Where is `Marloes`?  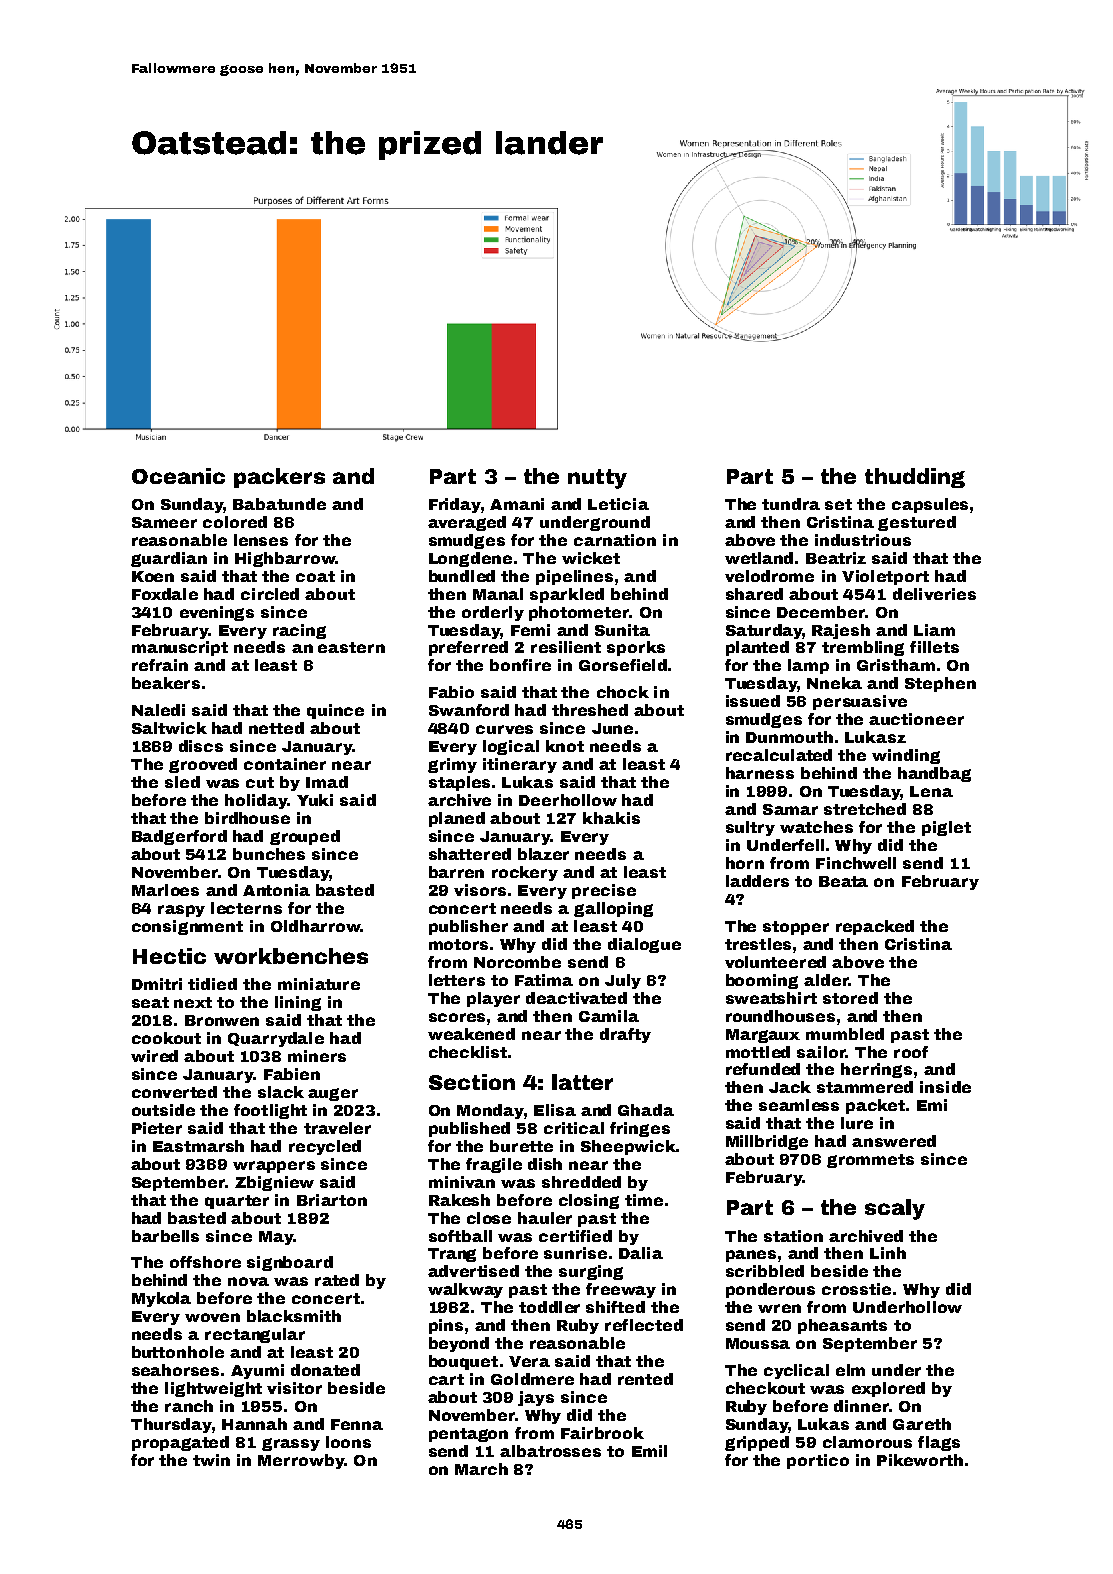
Marloes is located at coordinates (165, 890).
